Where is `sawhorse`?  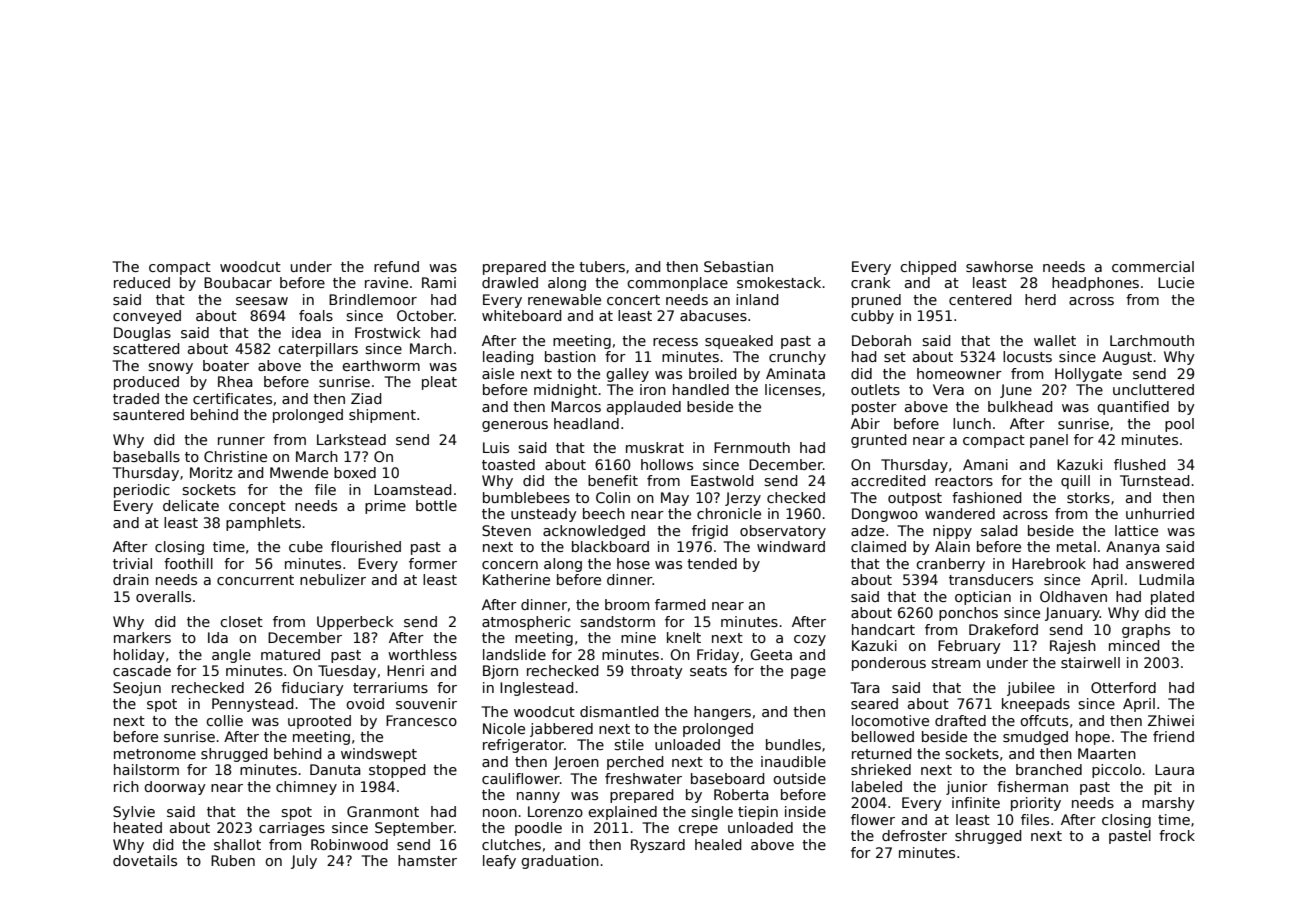
sawhorse is located at coordinates (999, 266).
